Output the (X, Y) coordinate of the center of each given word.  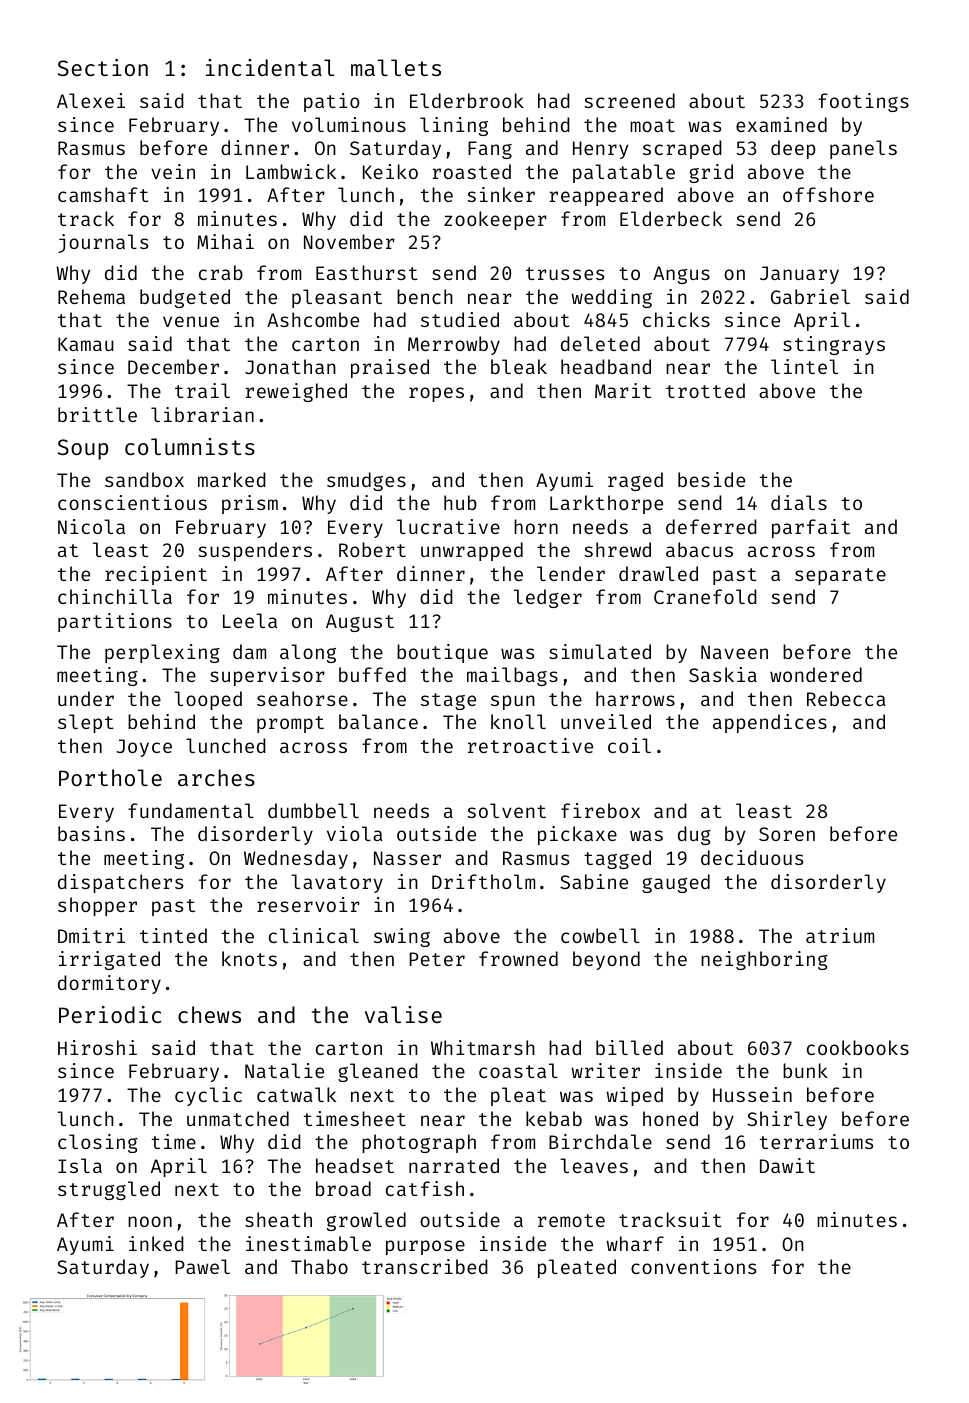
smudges (366, 481)
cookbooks (858, 1047)
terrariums (816, 1141)
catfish (425, 1188)
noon (150, 1221)
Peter (437, 959)
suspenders (255, 551)
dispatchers (120, 883)
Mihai (225, 241)
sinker (501, 194)
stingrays (834, 345)
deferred (711, 526)
